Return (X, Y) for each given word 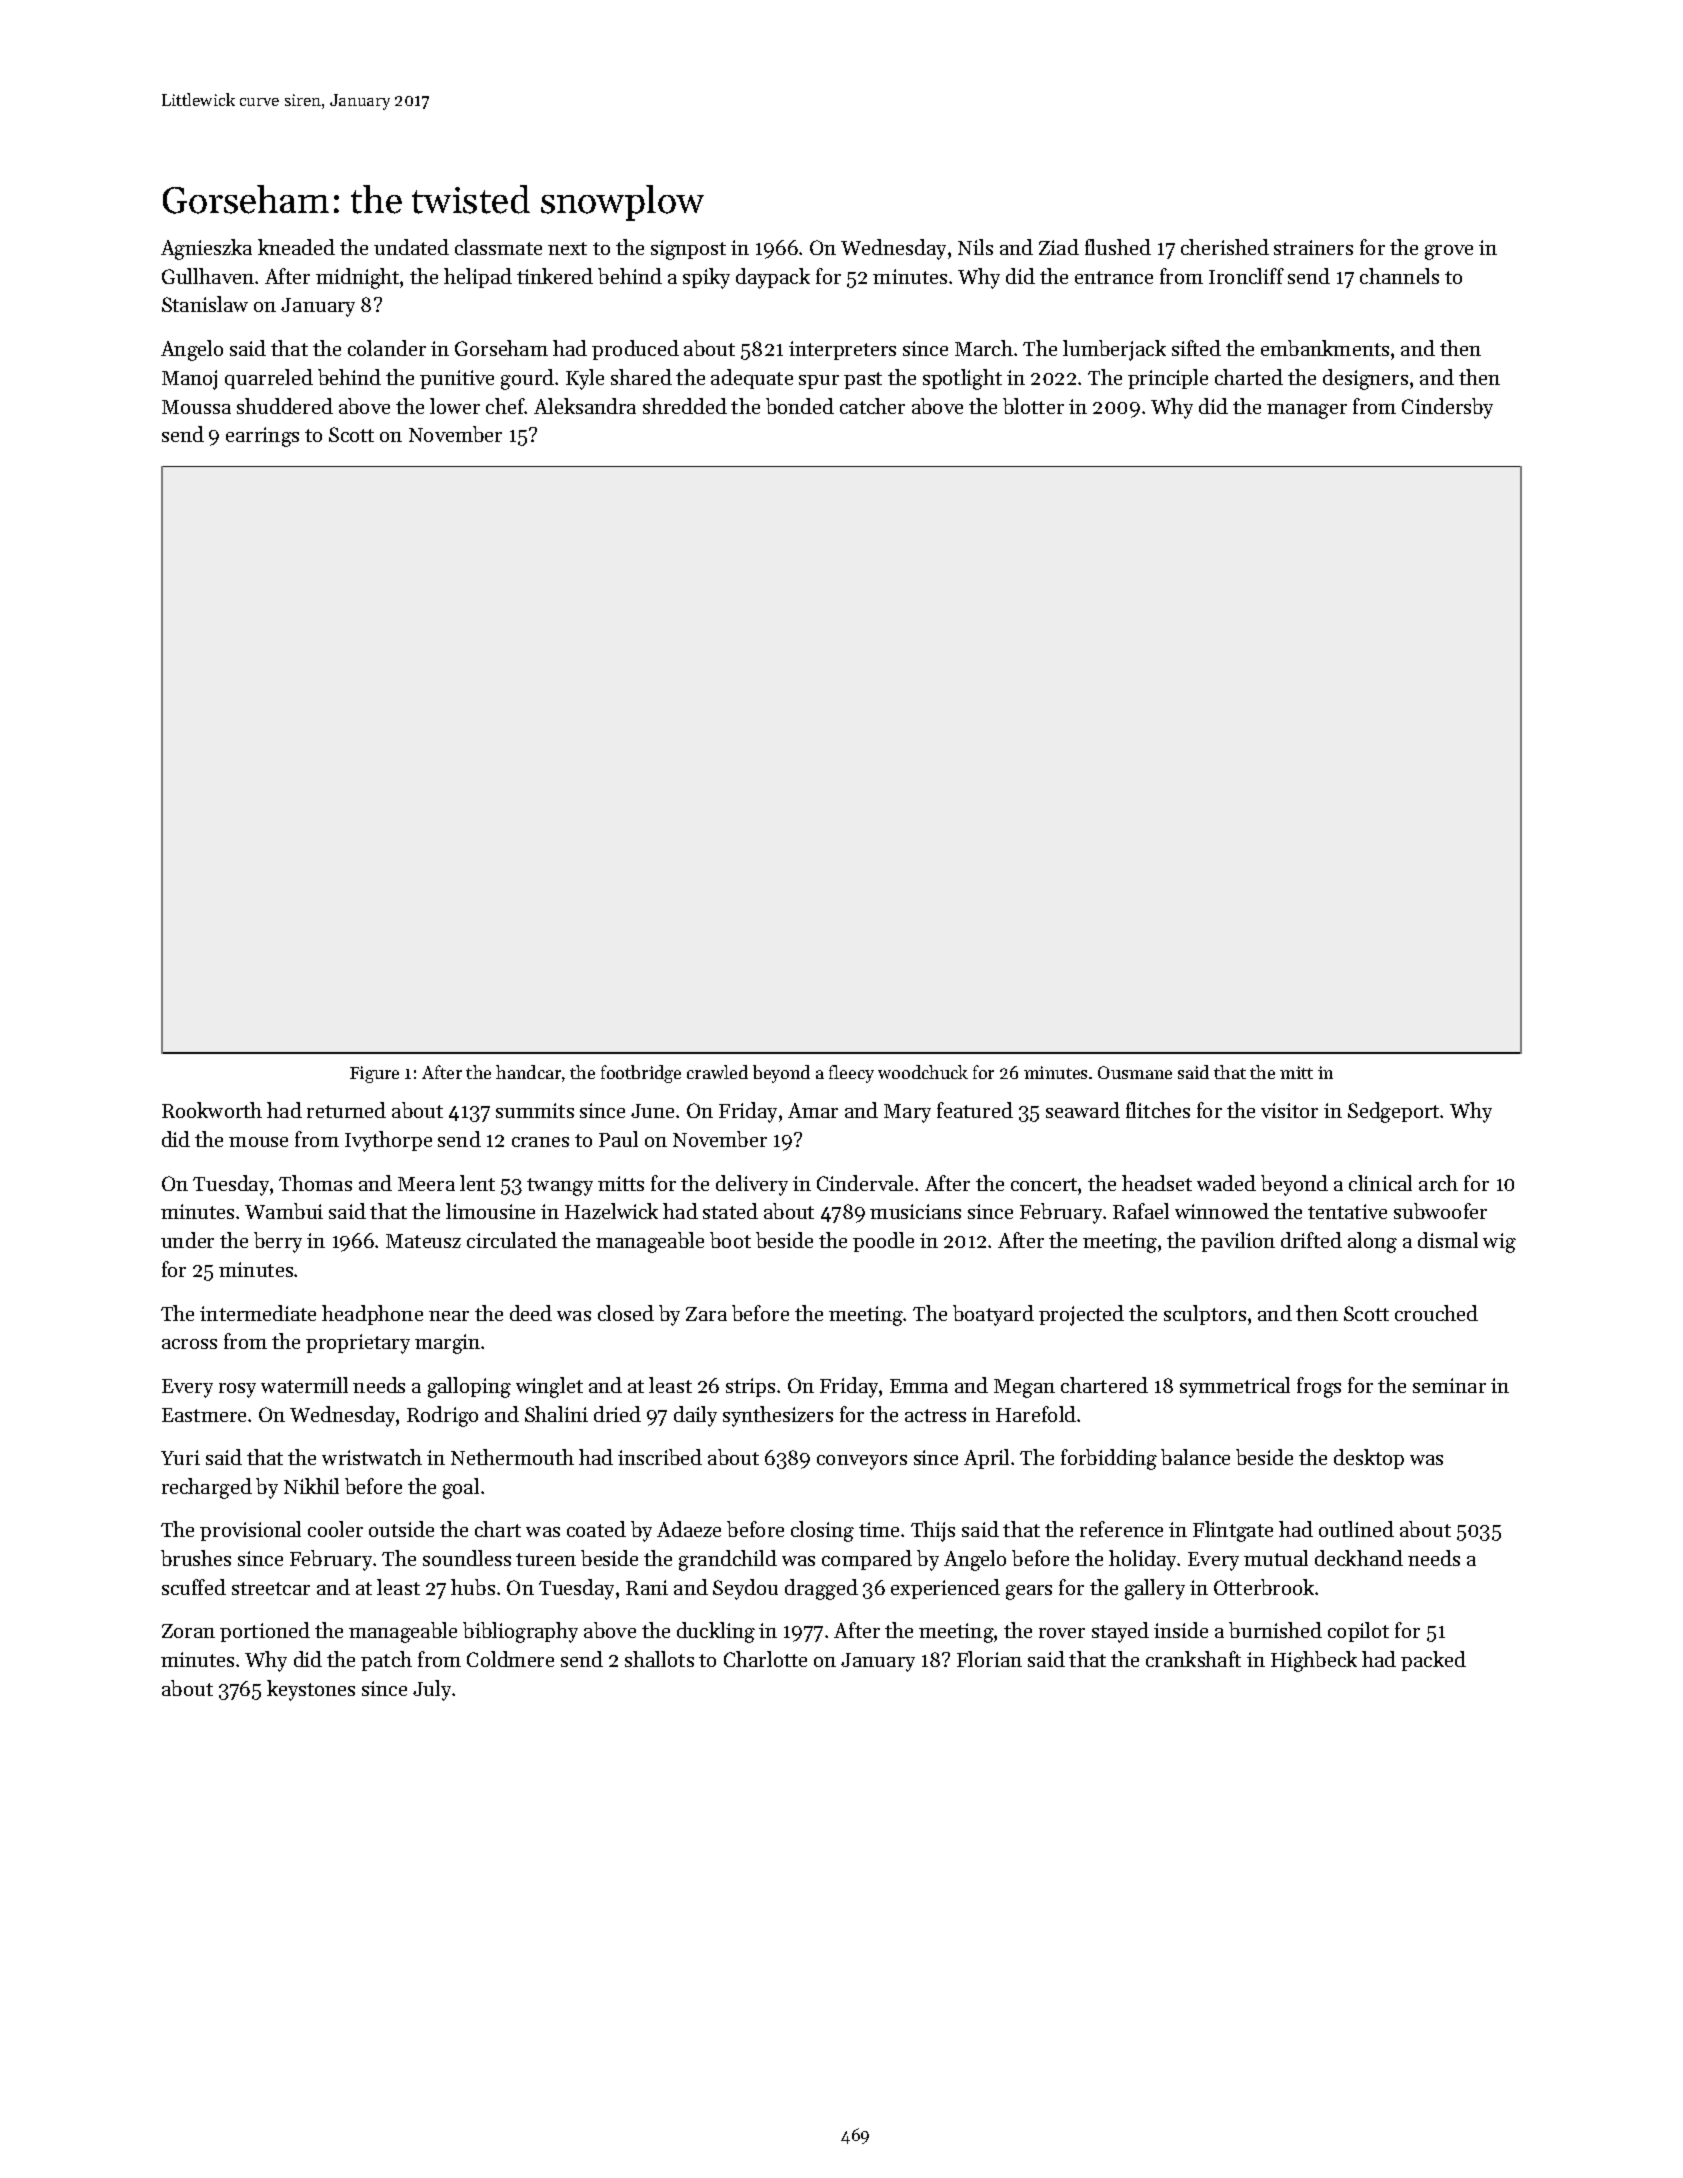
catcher (872, 406)
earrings (262, 437)
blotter (1033, 406)
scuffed (194, 1587)
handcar (528, 1072)
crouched (1436, 1313)
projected (1081, 1315)
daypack (773, 278)
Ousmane (1135, 1072)
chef (505, 406)
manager (1307, 411)
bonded (800, 406)
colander (387, 348)
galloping (469, 1387)
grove (1449, 252)
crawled (717, 1072)
